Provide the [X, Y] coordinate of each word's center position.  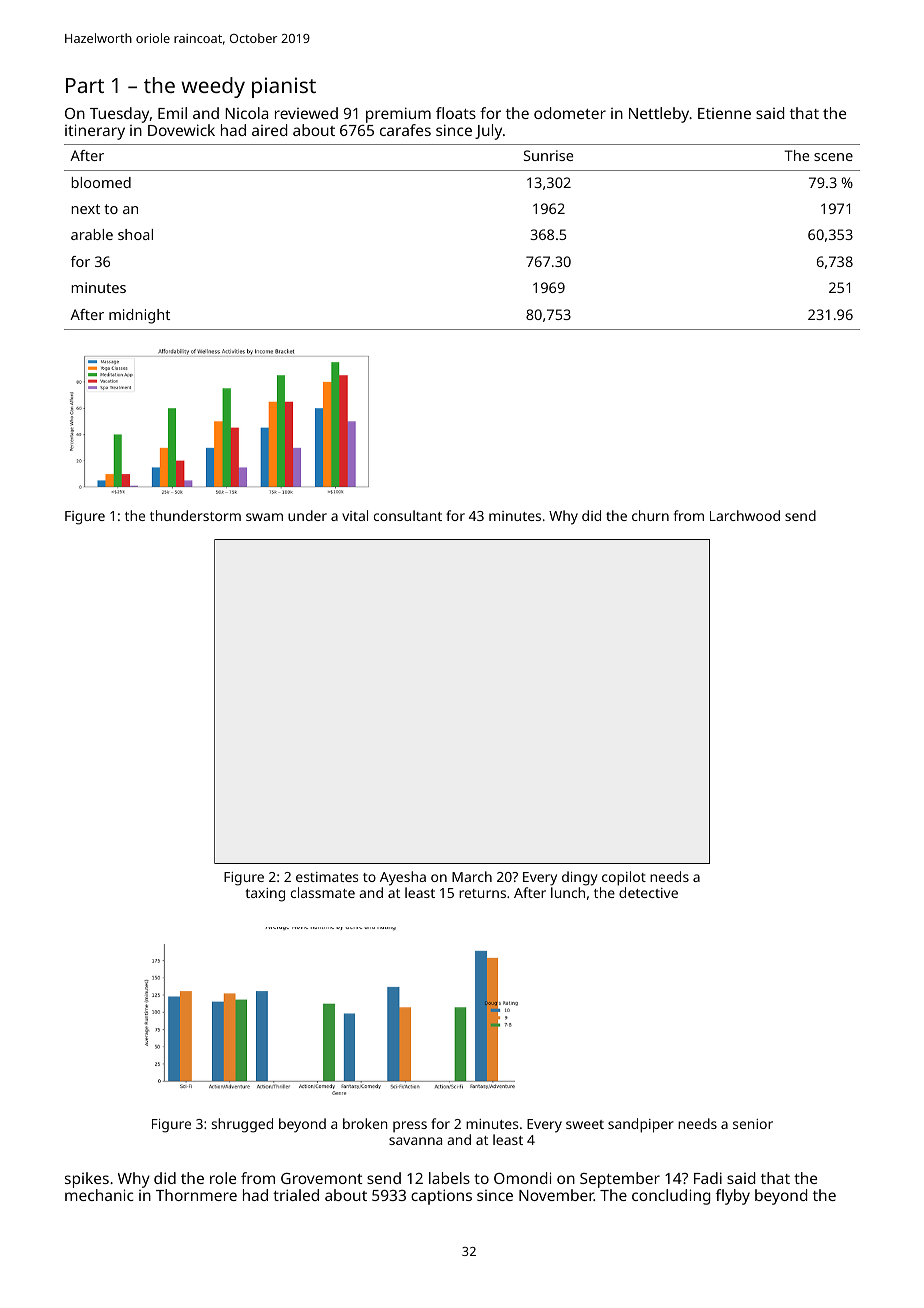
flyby [733, 1197]
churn [650, 515]
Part [85, 85]
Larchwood [745, 515]
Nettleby [659, 115]
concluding [671, 1197]
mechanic [99, 1195]
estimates [327, 877]
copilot [624, 878]
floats [456, 113]
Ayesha [403, 878]
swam [264, 517]
